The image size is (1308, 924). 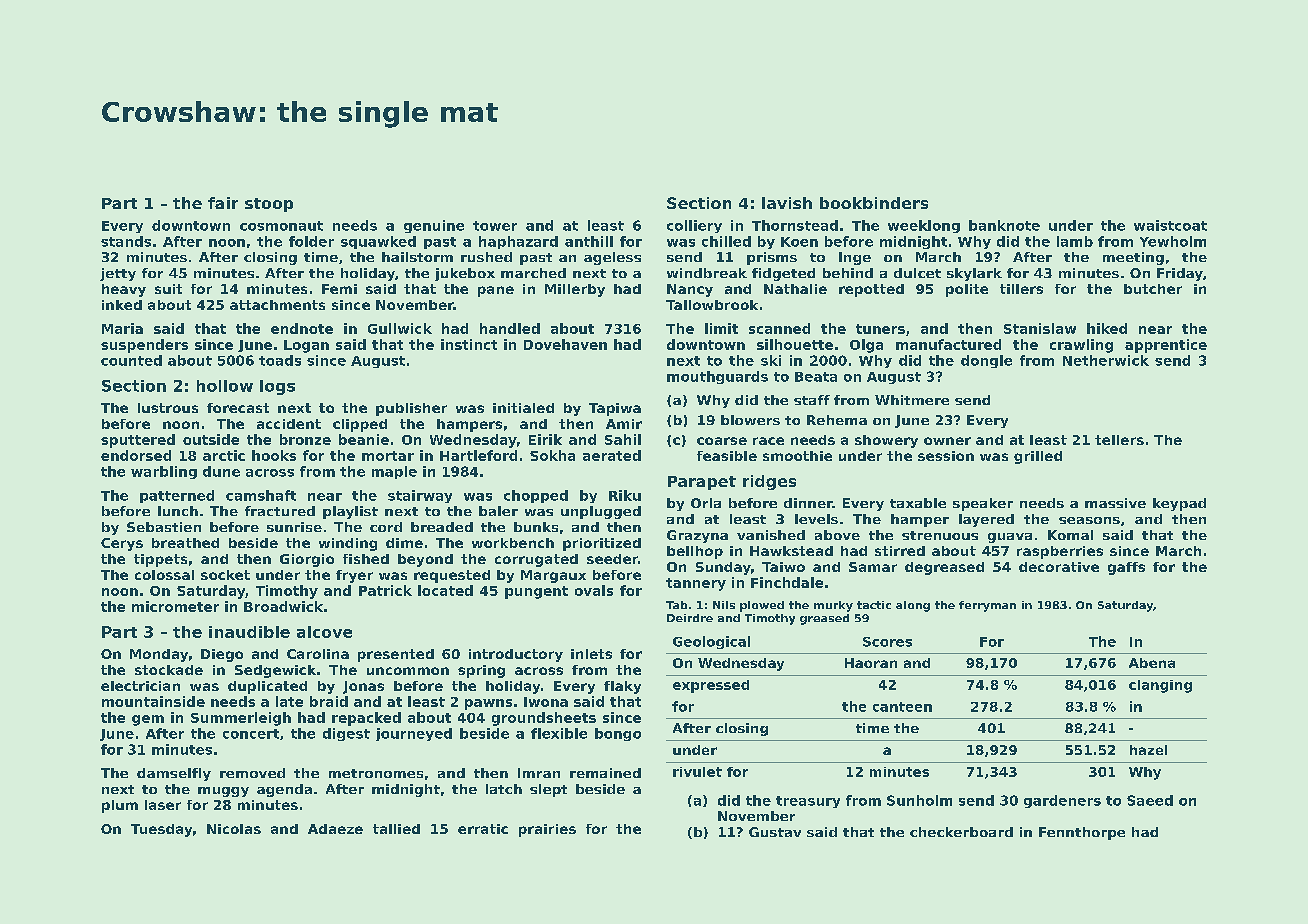 I want to click on concert, so click(x=251, y=734).
